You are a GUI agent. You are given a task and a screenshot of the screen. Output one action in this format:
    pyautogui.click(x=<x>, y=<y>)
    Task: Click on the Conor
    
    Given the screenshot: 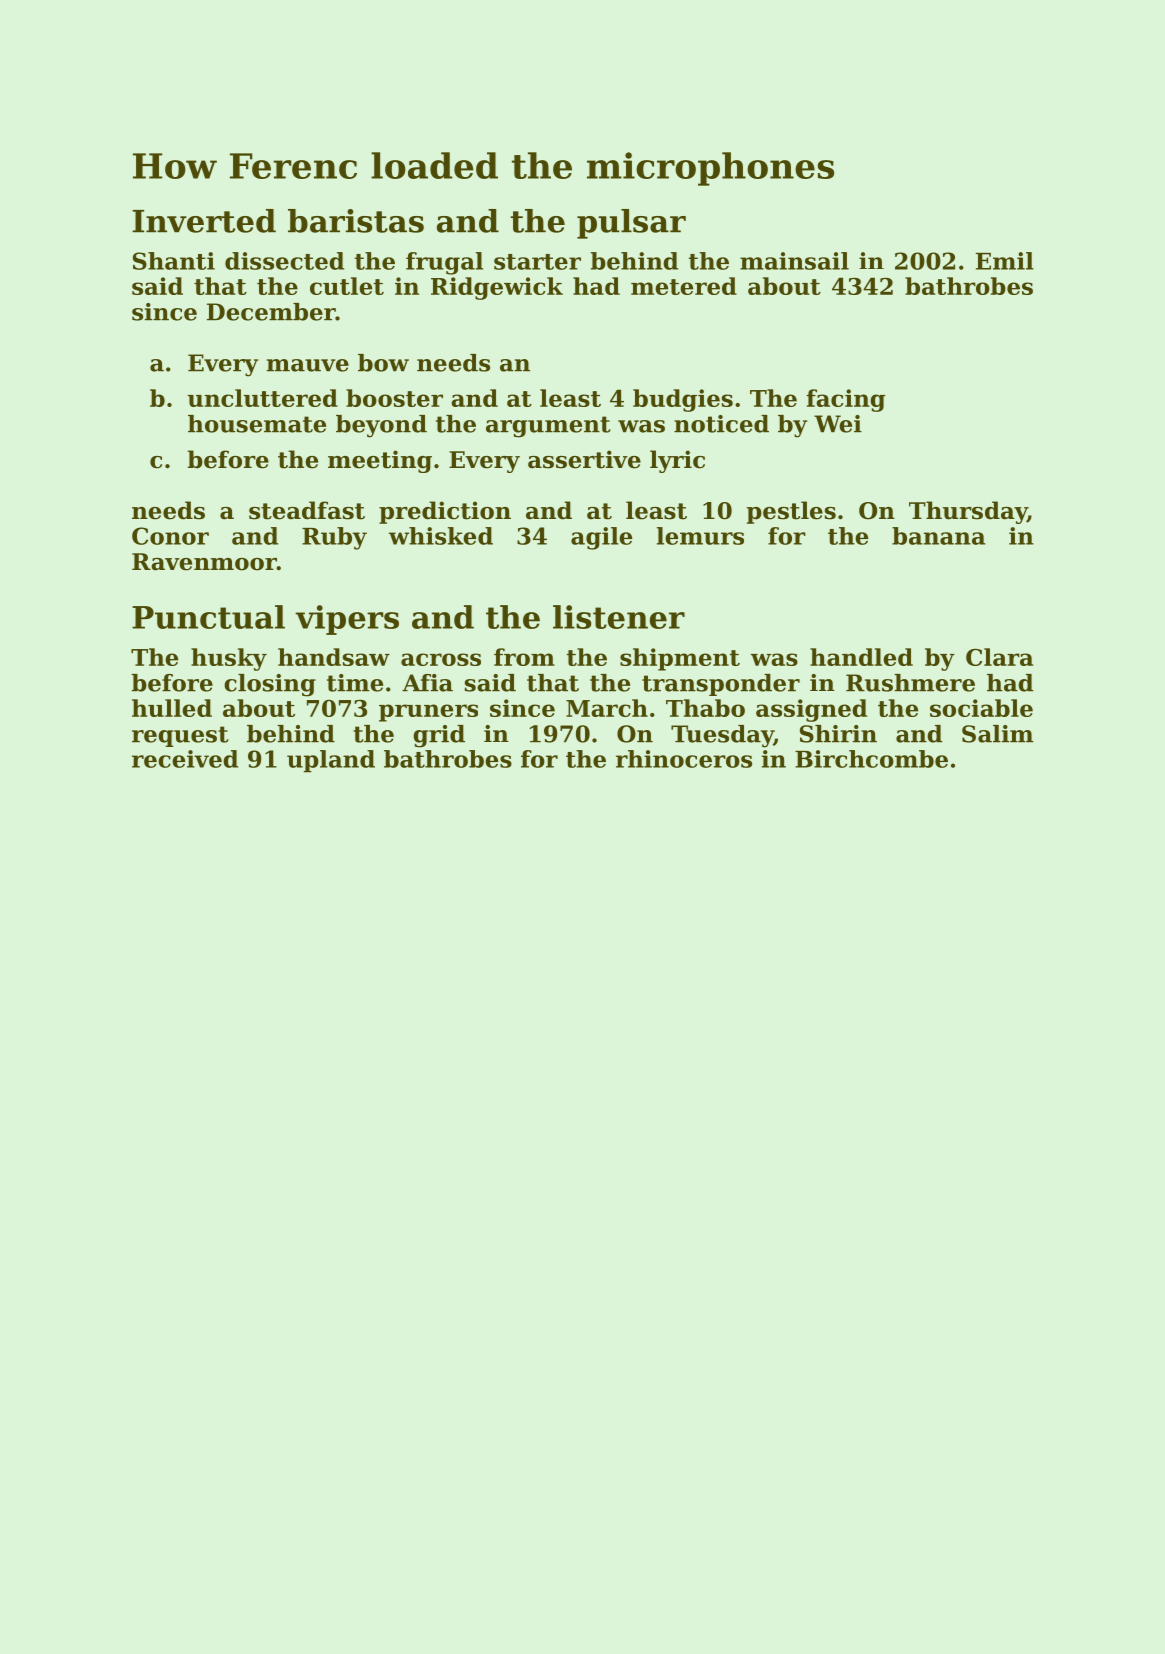 What is the action you would take?
    pyautogui.click(x=170, y=536)
